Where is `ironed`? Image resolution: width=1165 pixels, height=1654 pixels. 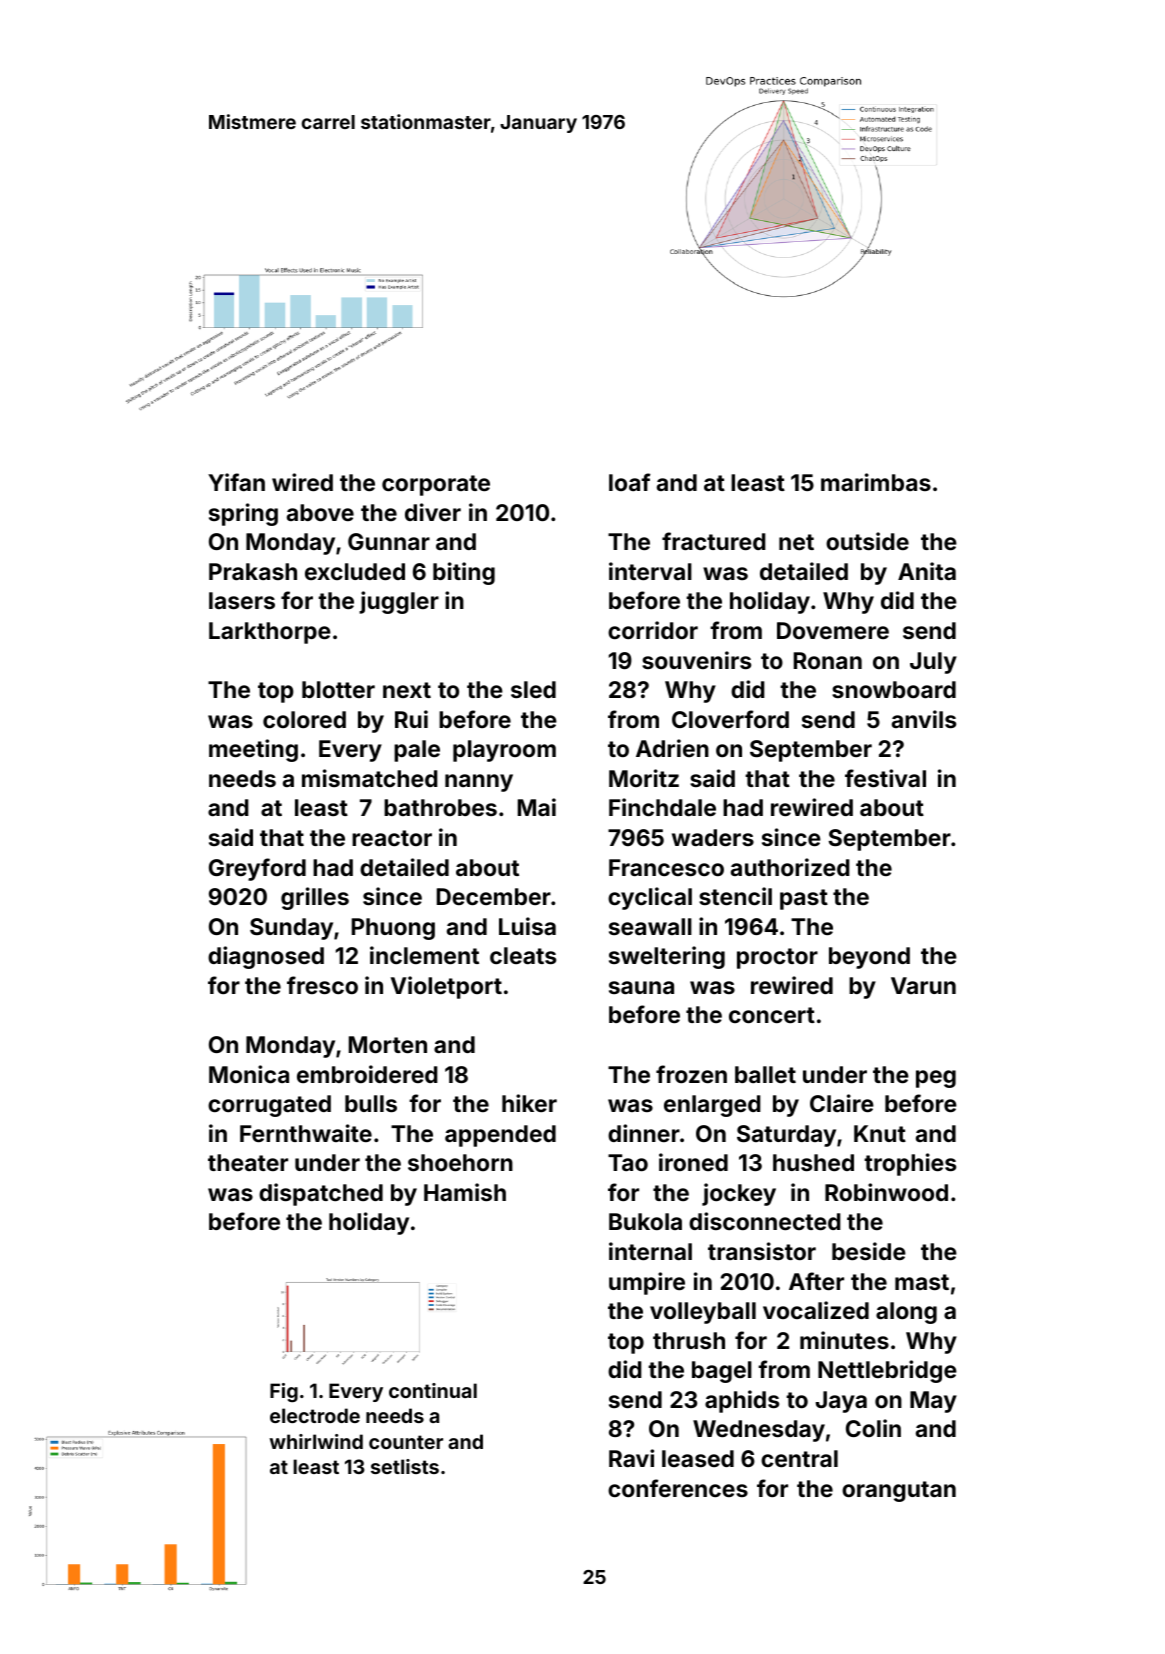
ironed is located at coordinates (693, 1162).
